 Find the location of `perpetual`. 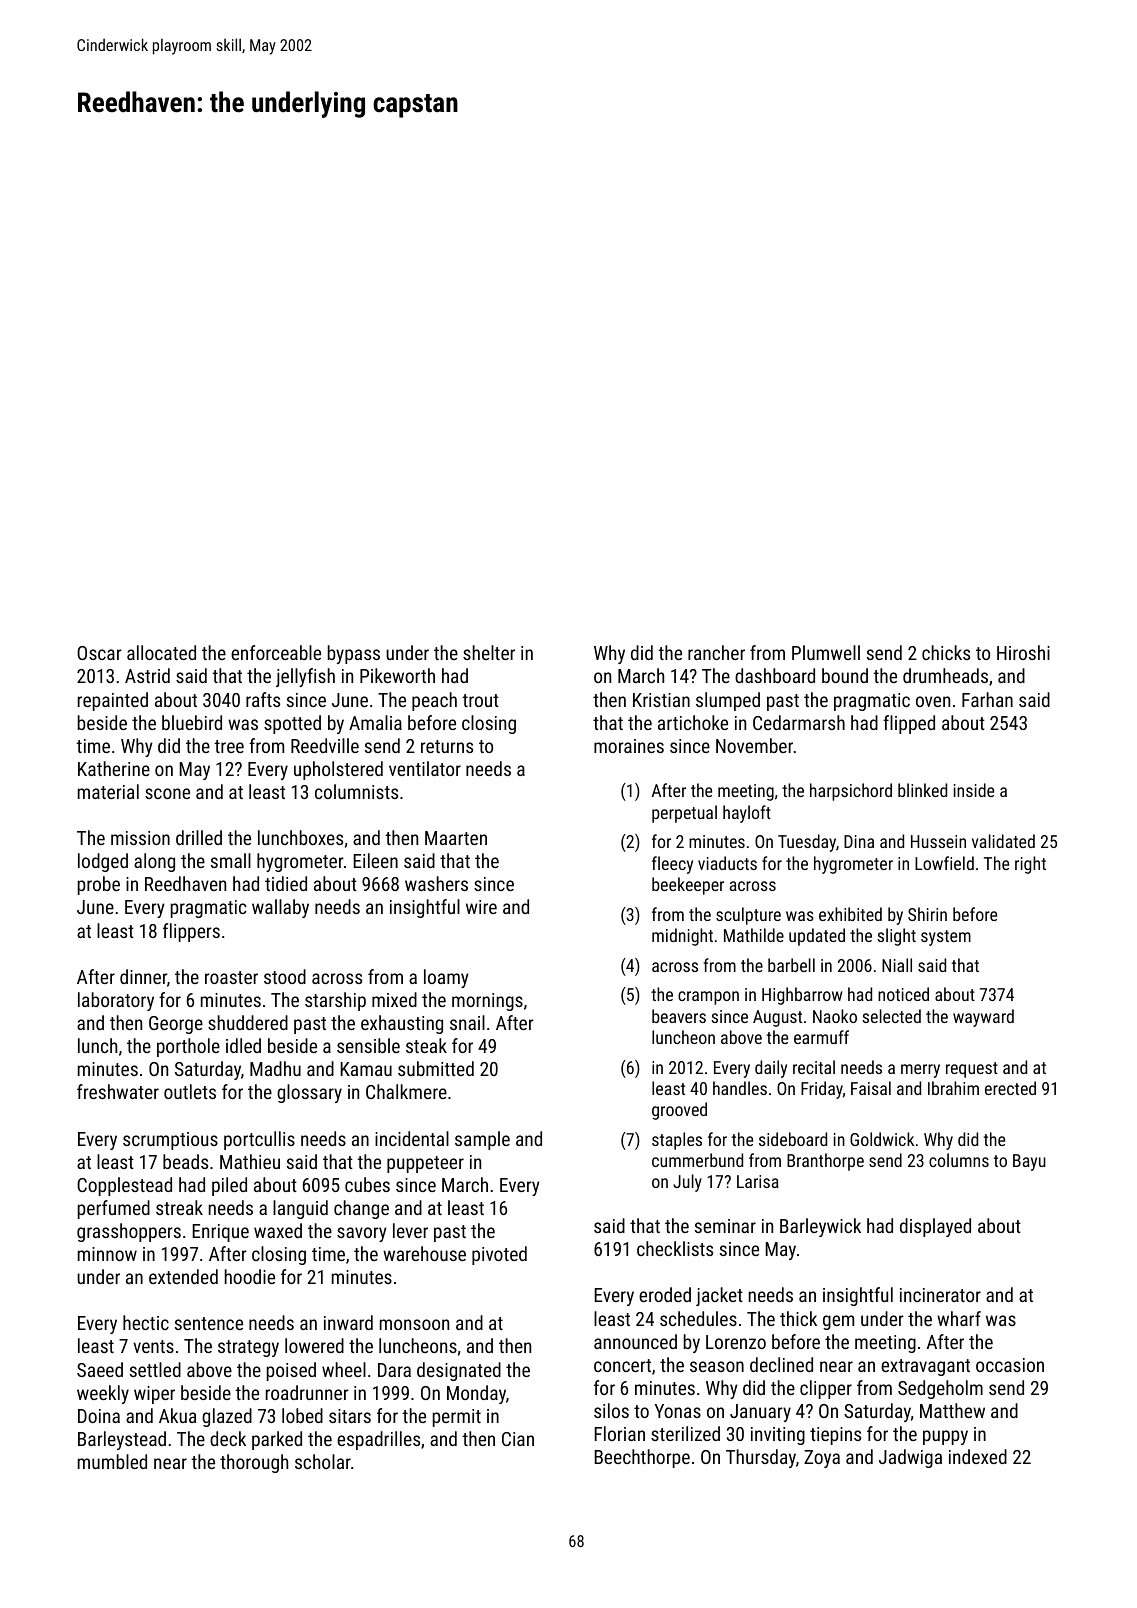

perpetual is located at coordinates (684, 814).
